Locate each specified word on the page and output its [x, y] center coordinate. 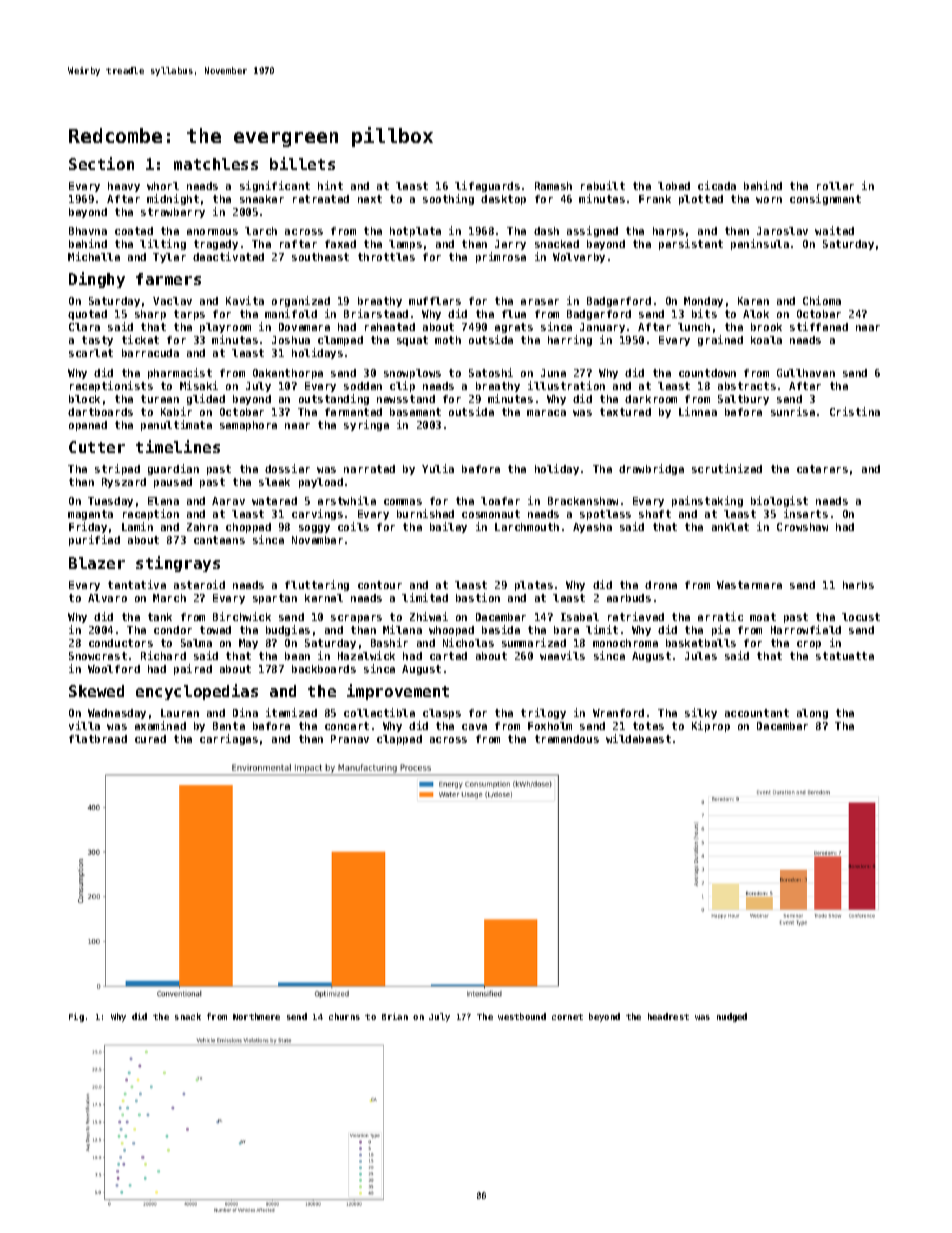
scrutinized [727, 468]
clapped [399, 740]
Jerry [510, 245]
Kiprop [711, 726]
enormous [212, 232]
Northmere [256, 1016]
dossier [287, 468]
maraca [546, 413]
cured [150, 739]
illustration [566, 385]
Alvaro [107, 598]
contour [380, 585]
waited [834, 230]
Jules [701, 656]
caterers [822, 469]
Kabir [176, 411]
